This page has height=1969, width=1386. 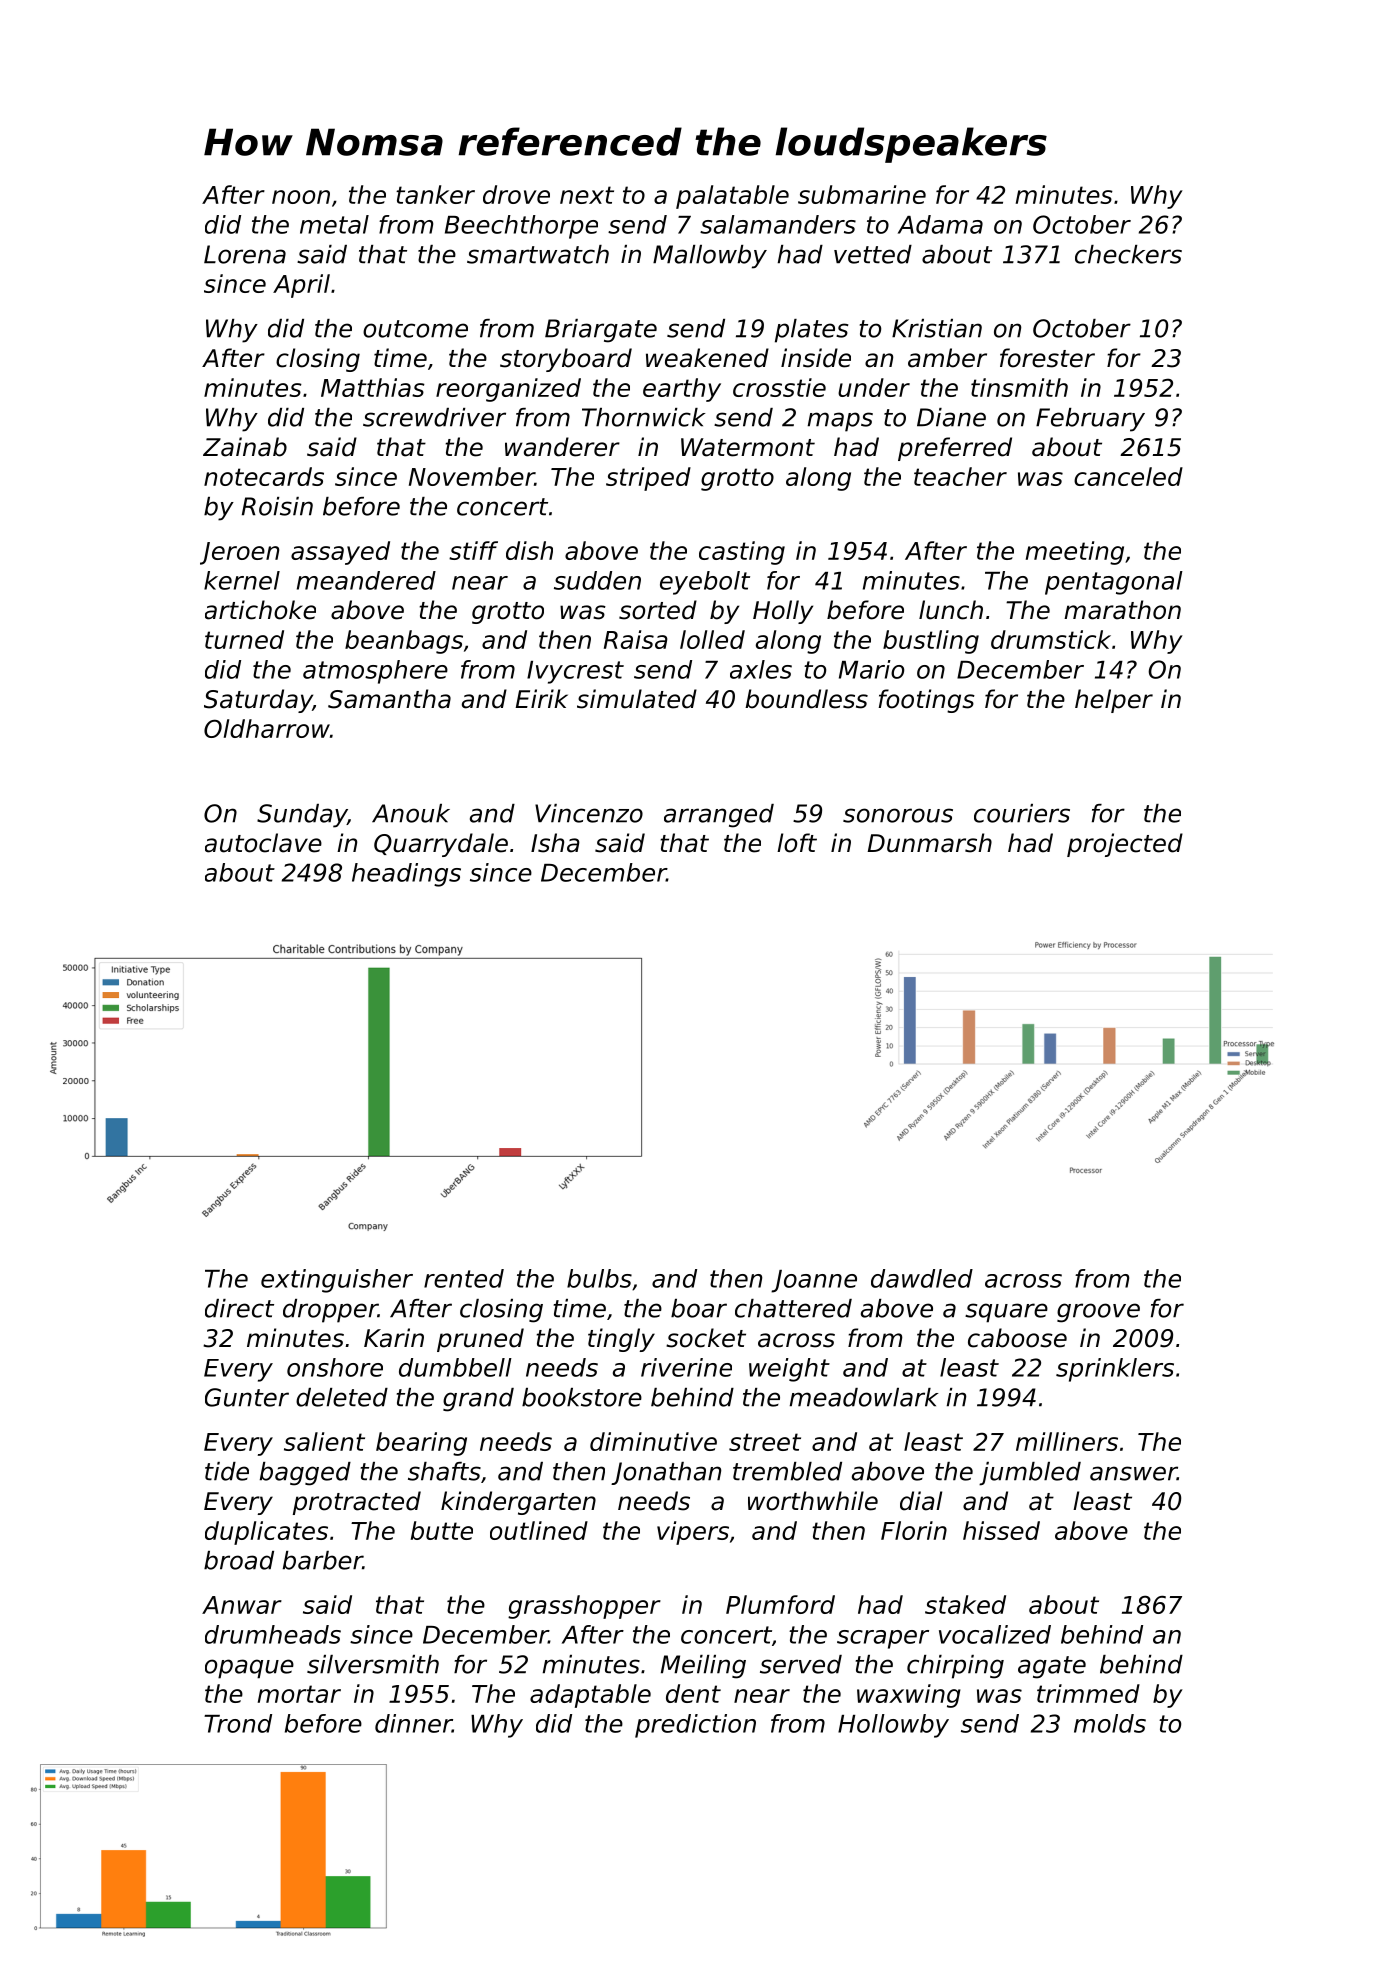 I want to click on silversmith, so click(x=373, y=1664).
